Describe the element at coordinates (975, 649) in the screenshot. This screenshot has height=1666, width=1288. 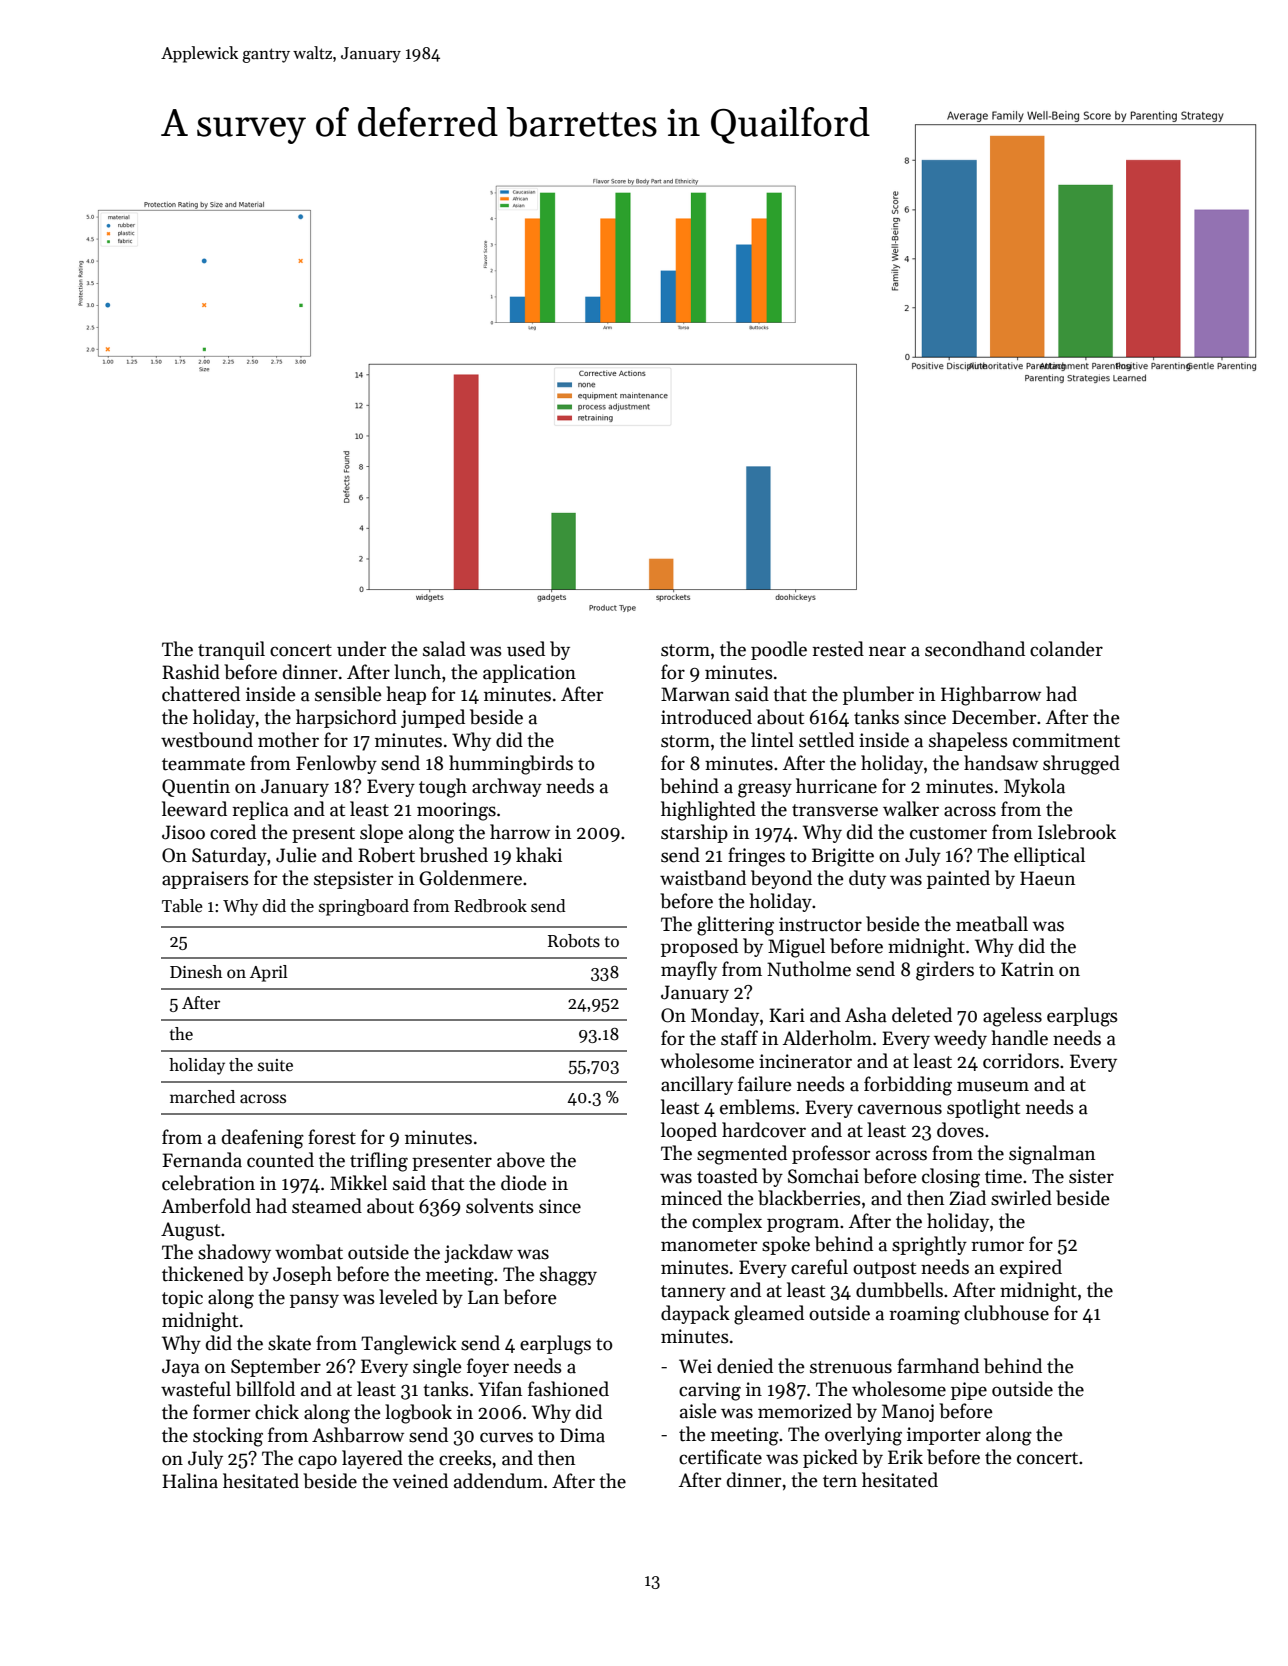
I see `secondhand` at that location.
